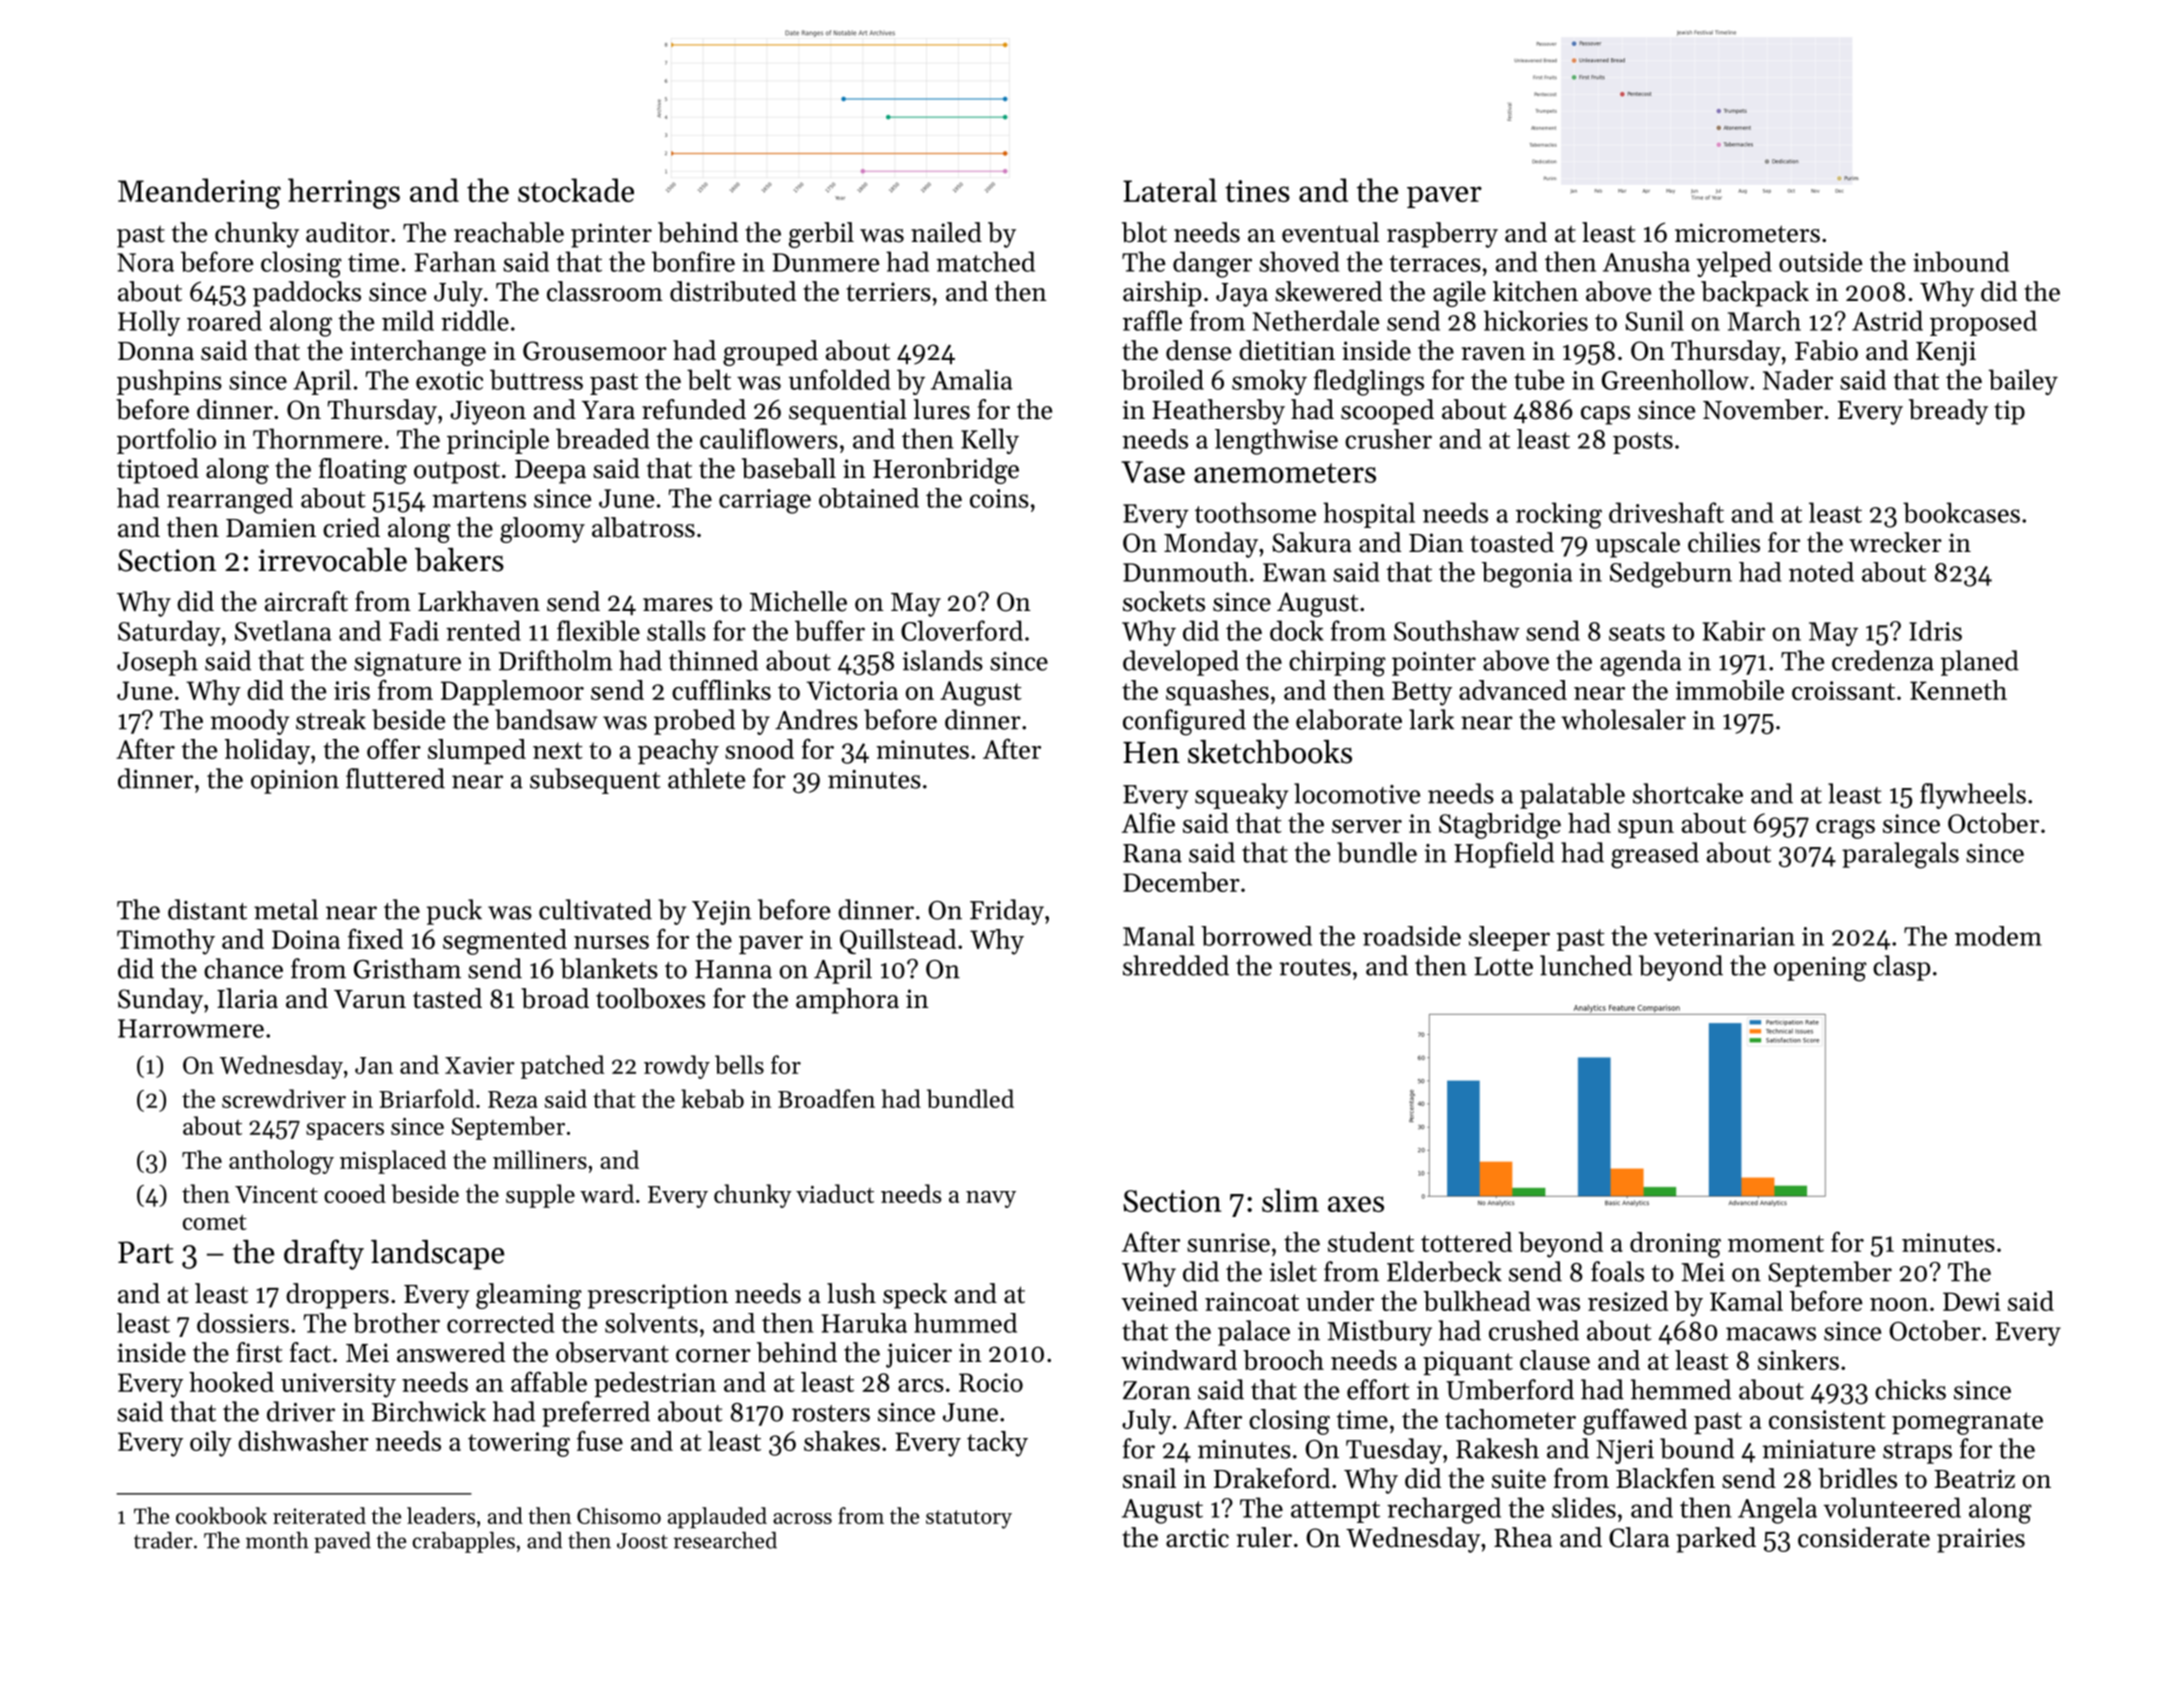  What do you see at coordinates (712, 1098) in the document?
I see `kebab` at bounding box center [712, 1098].
